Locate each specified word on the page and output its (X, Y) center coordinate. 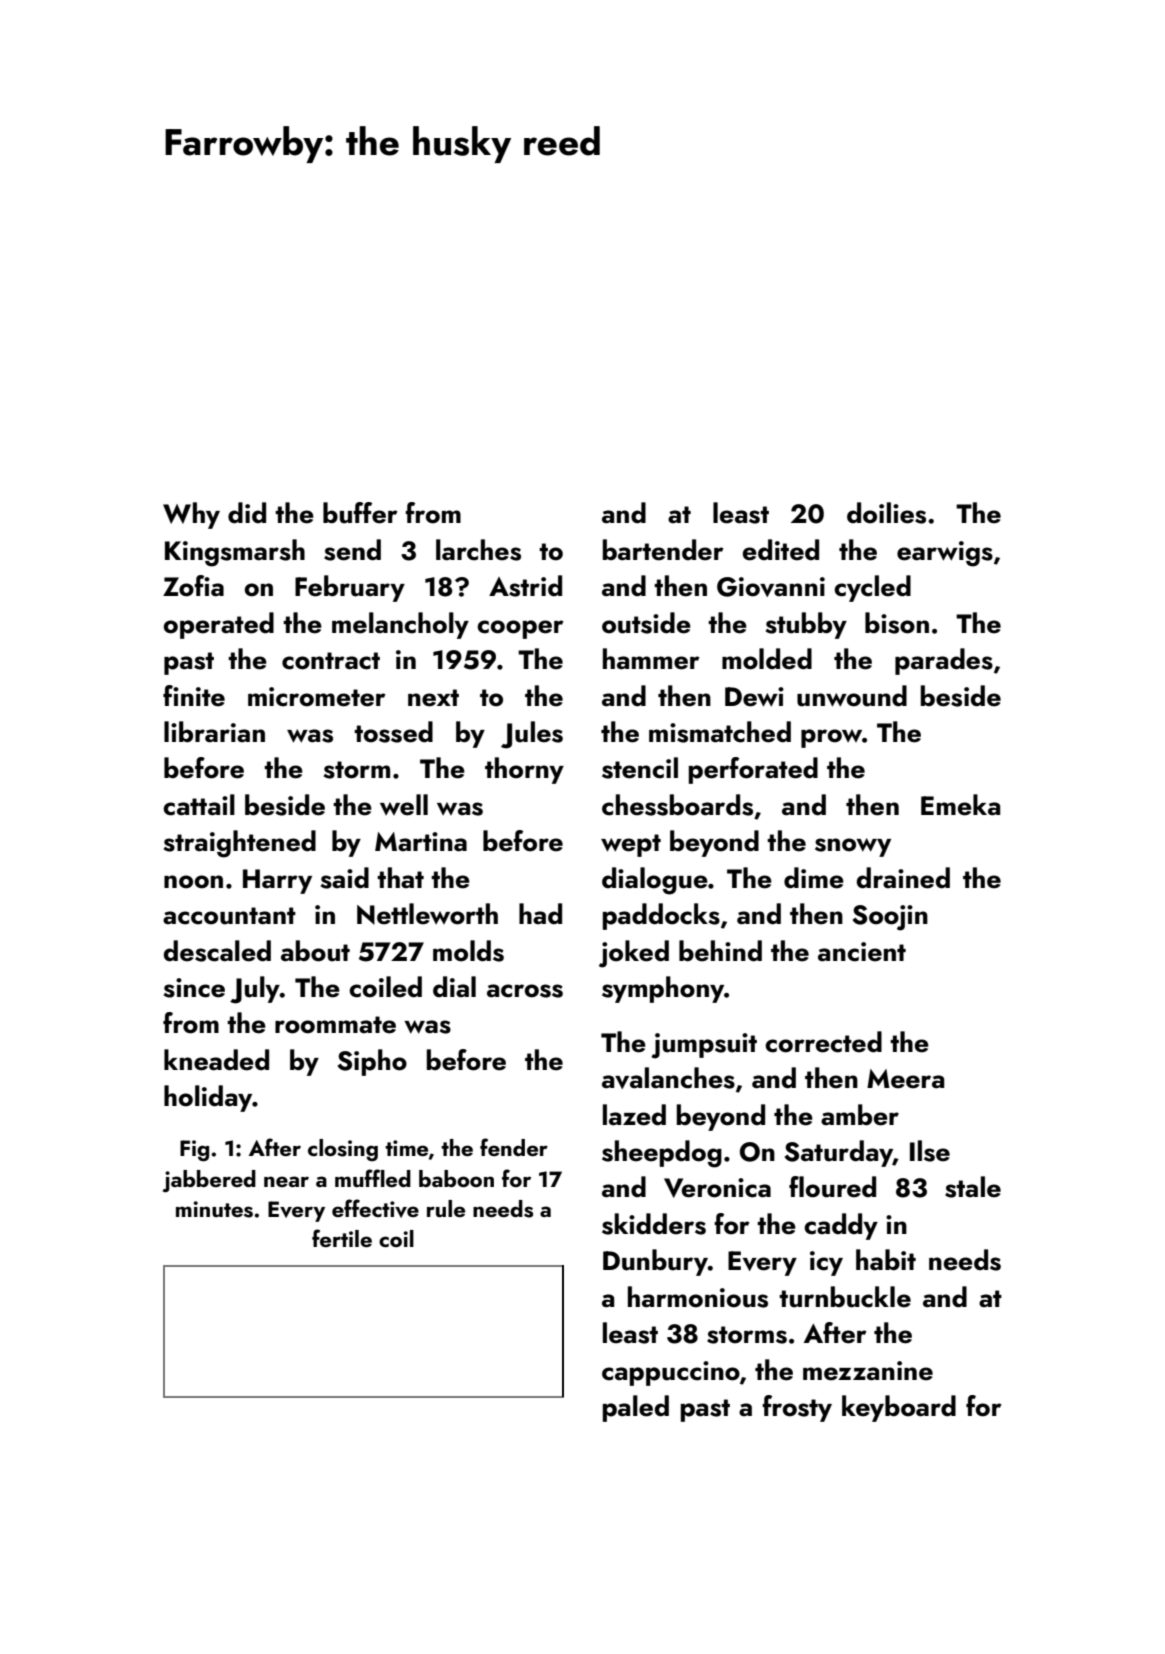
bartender (663, 550)
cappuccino (671, 1373)
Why (191, 515)
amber (860, 1115)
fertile (342, 1238)
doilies (886, 513)
